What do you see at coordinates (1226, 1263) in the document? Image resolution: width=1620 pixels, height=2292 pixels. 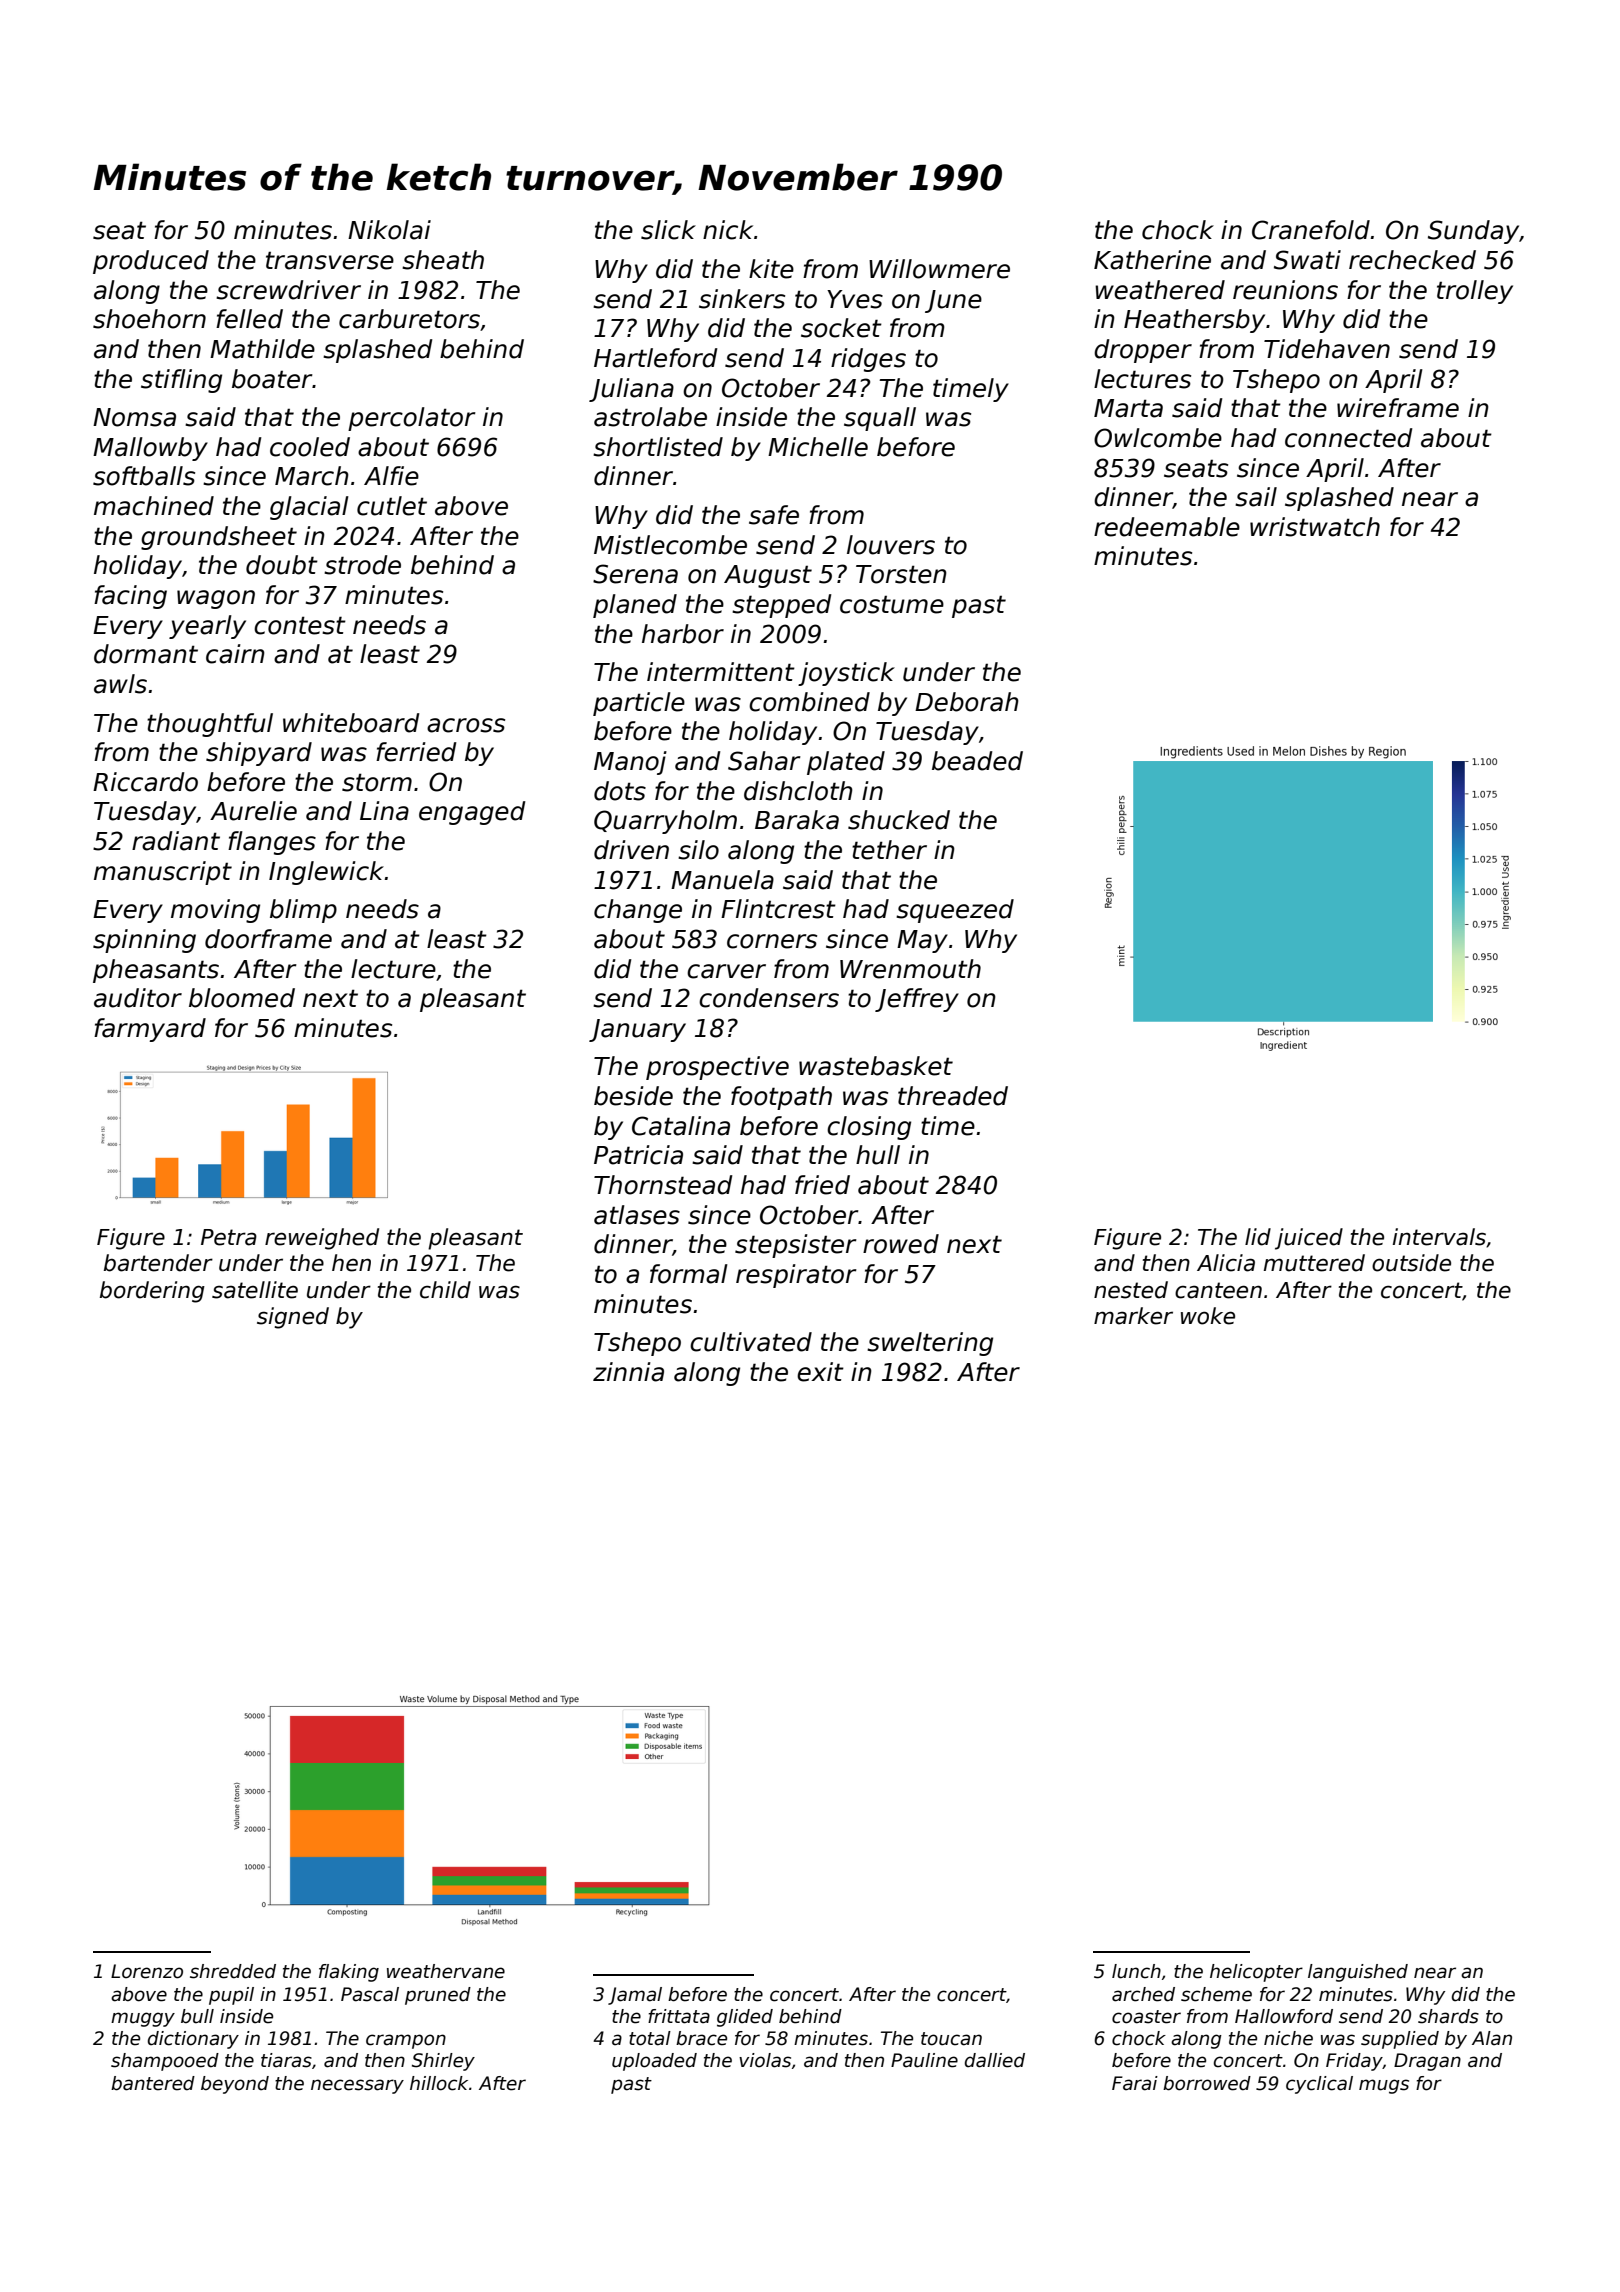 I see `Alicia` at bounding box center [1226, 1263].
